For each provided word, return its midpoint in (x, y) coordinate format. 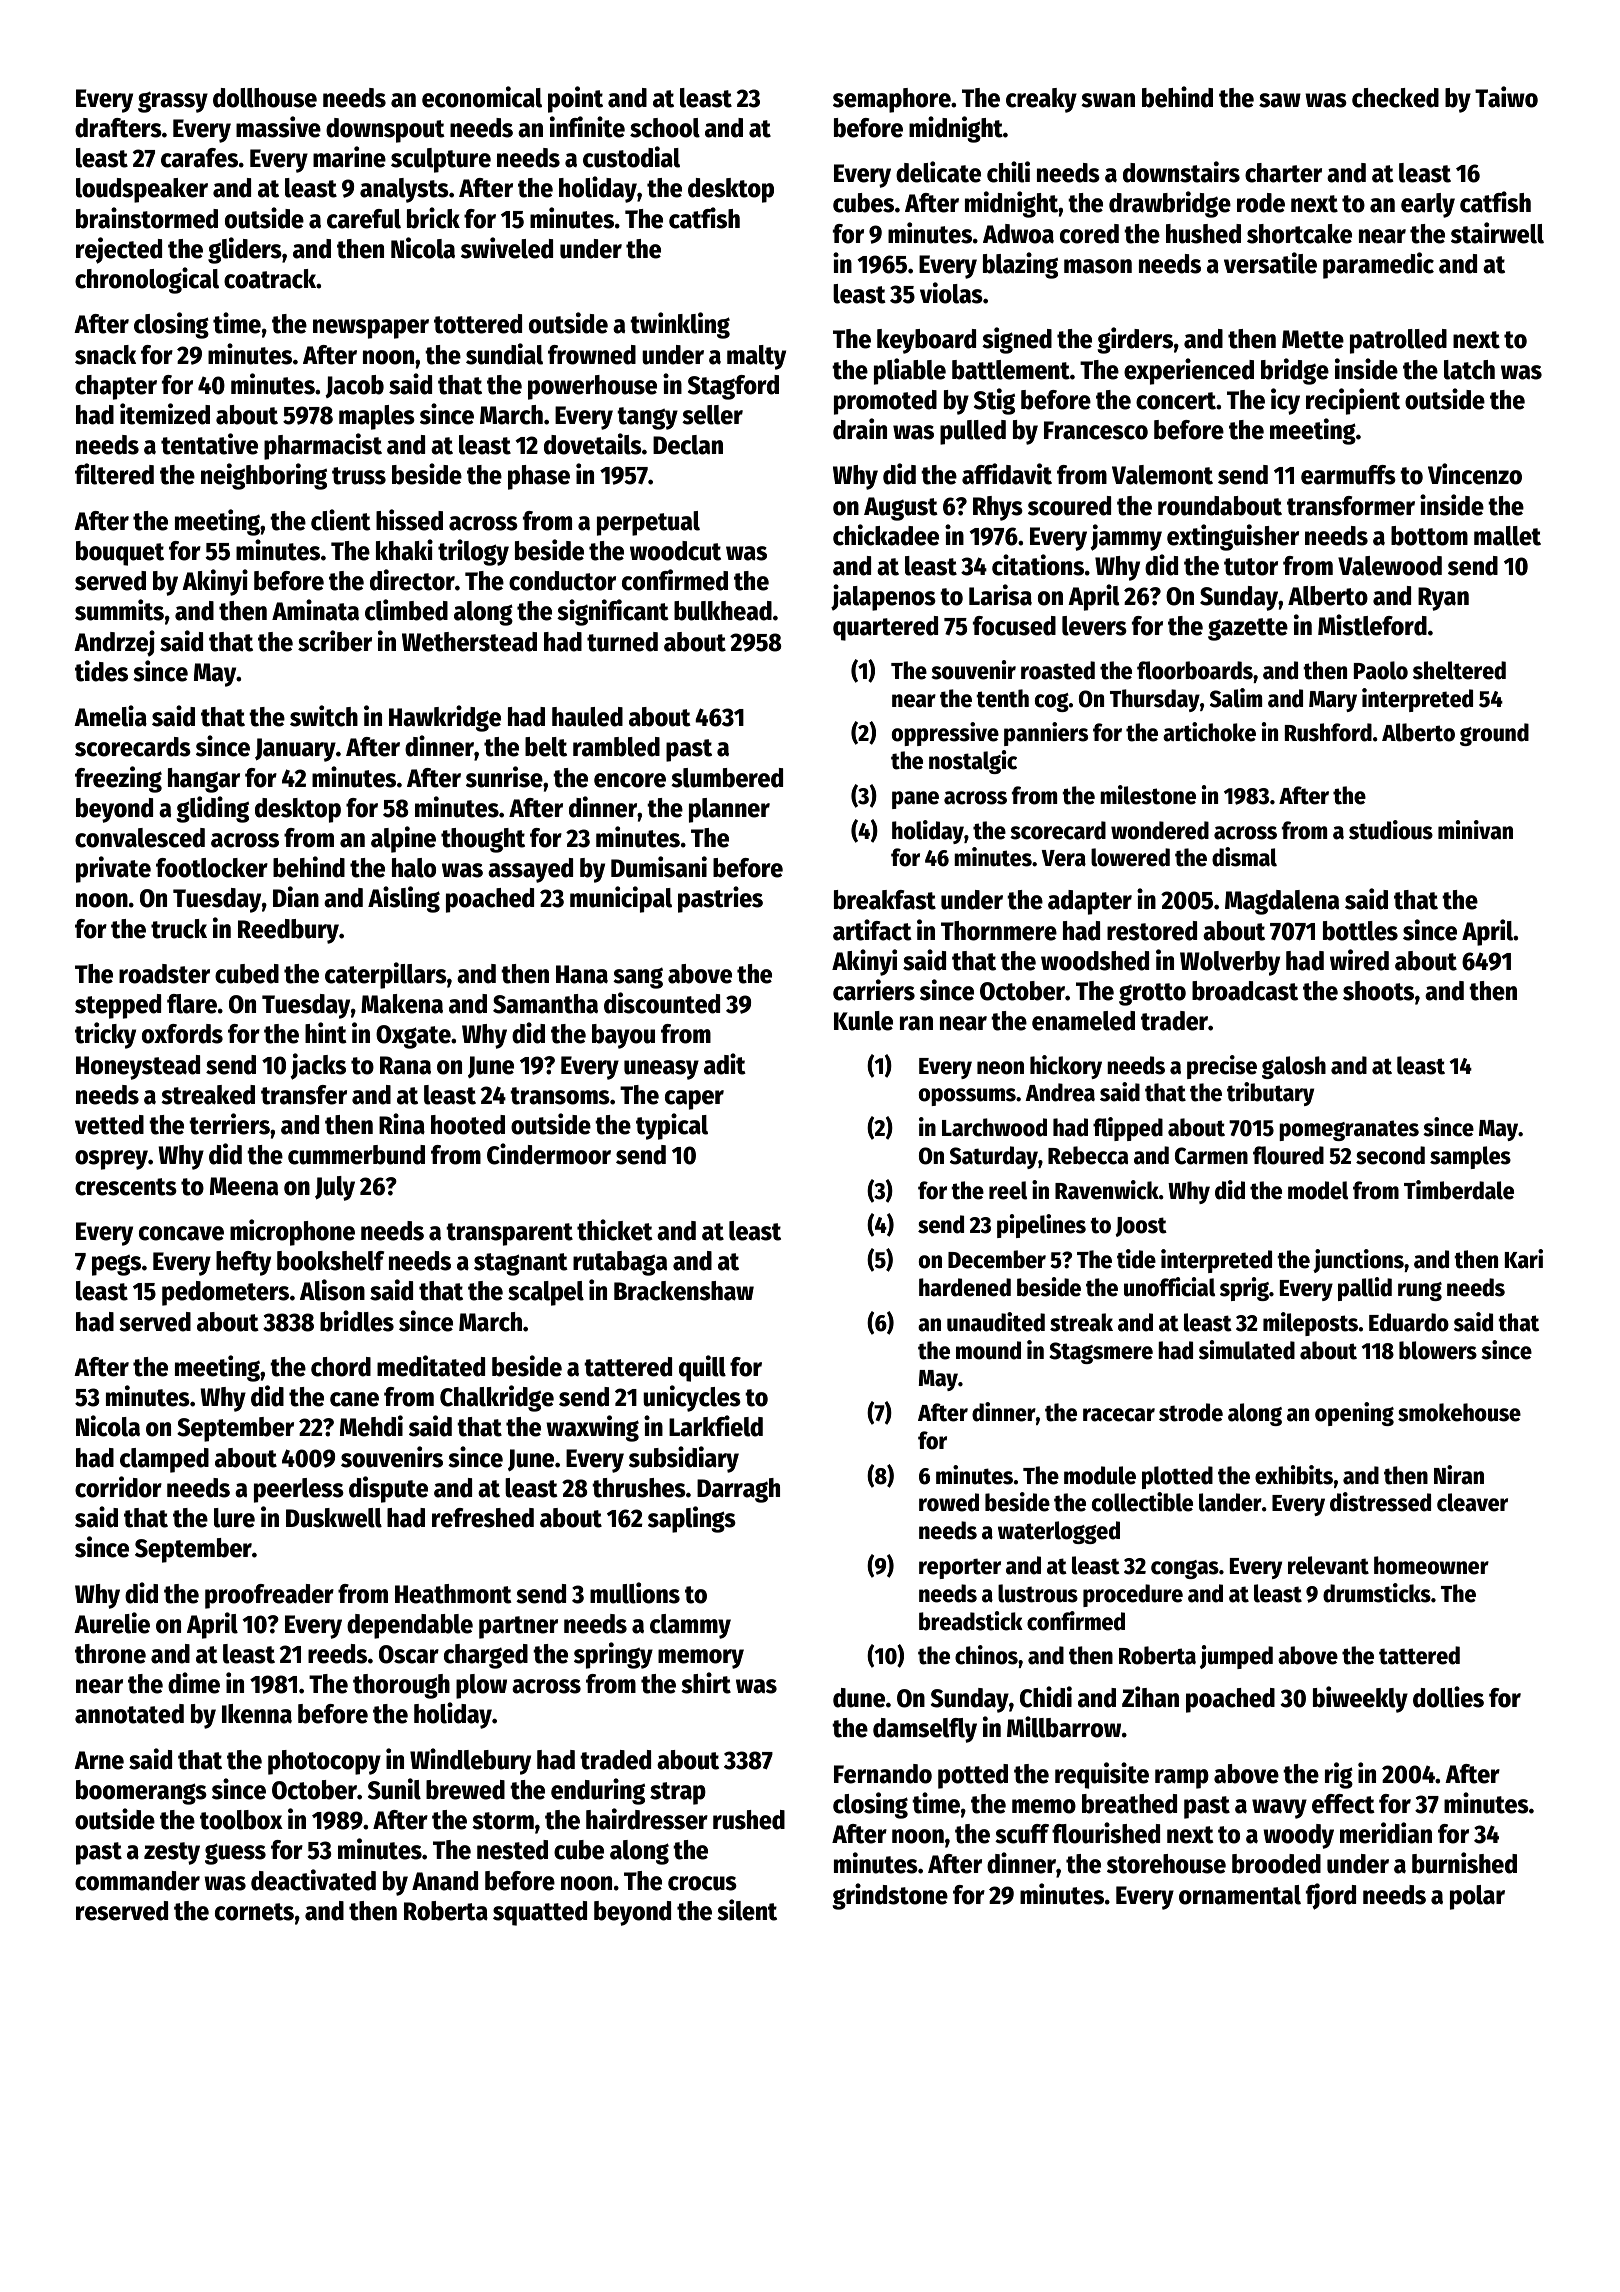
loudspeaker (142, 190)
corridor (118, 1487)
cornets (254, 1912)
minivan (1475, 830)
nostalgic (973, 762)
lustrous (1038, 1593)
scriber (335, 641)
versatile (1270, 263)
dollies (1448, 1697)
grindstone (890, 1896)
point (575, 99)
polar (1477, 1897)
